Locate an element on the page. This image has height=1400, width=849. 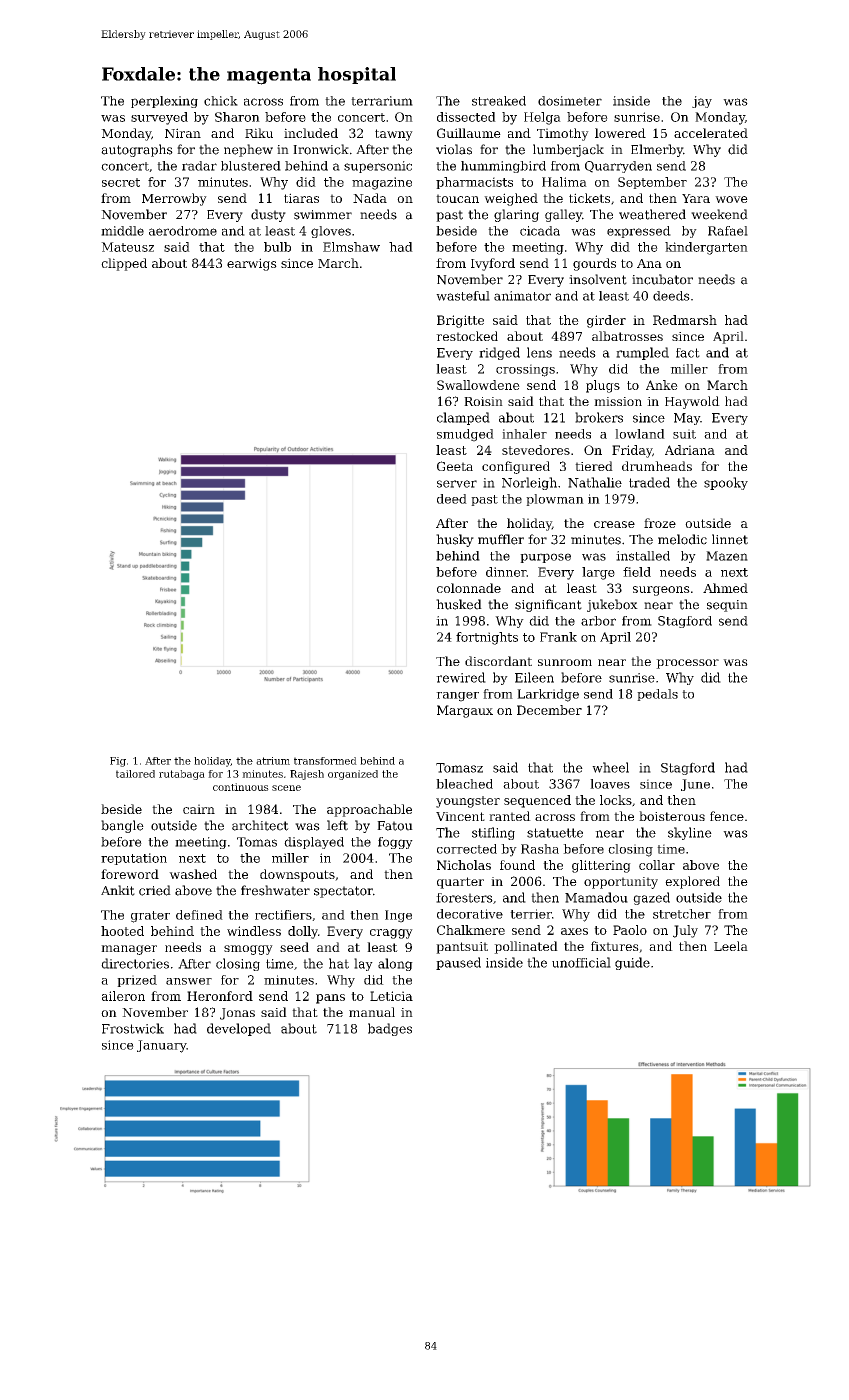
bangle is located at coordinates (122, 826).
